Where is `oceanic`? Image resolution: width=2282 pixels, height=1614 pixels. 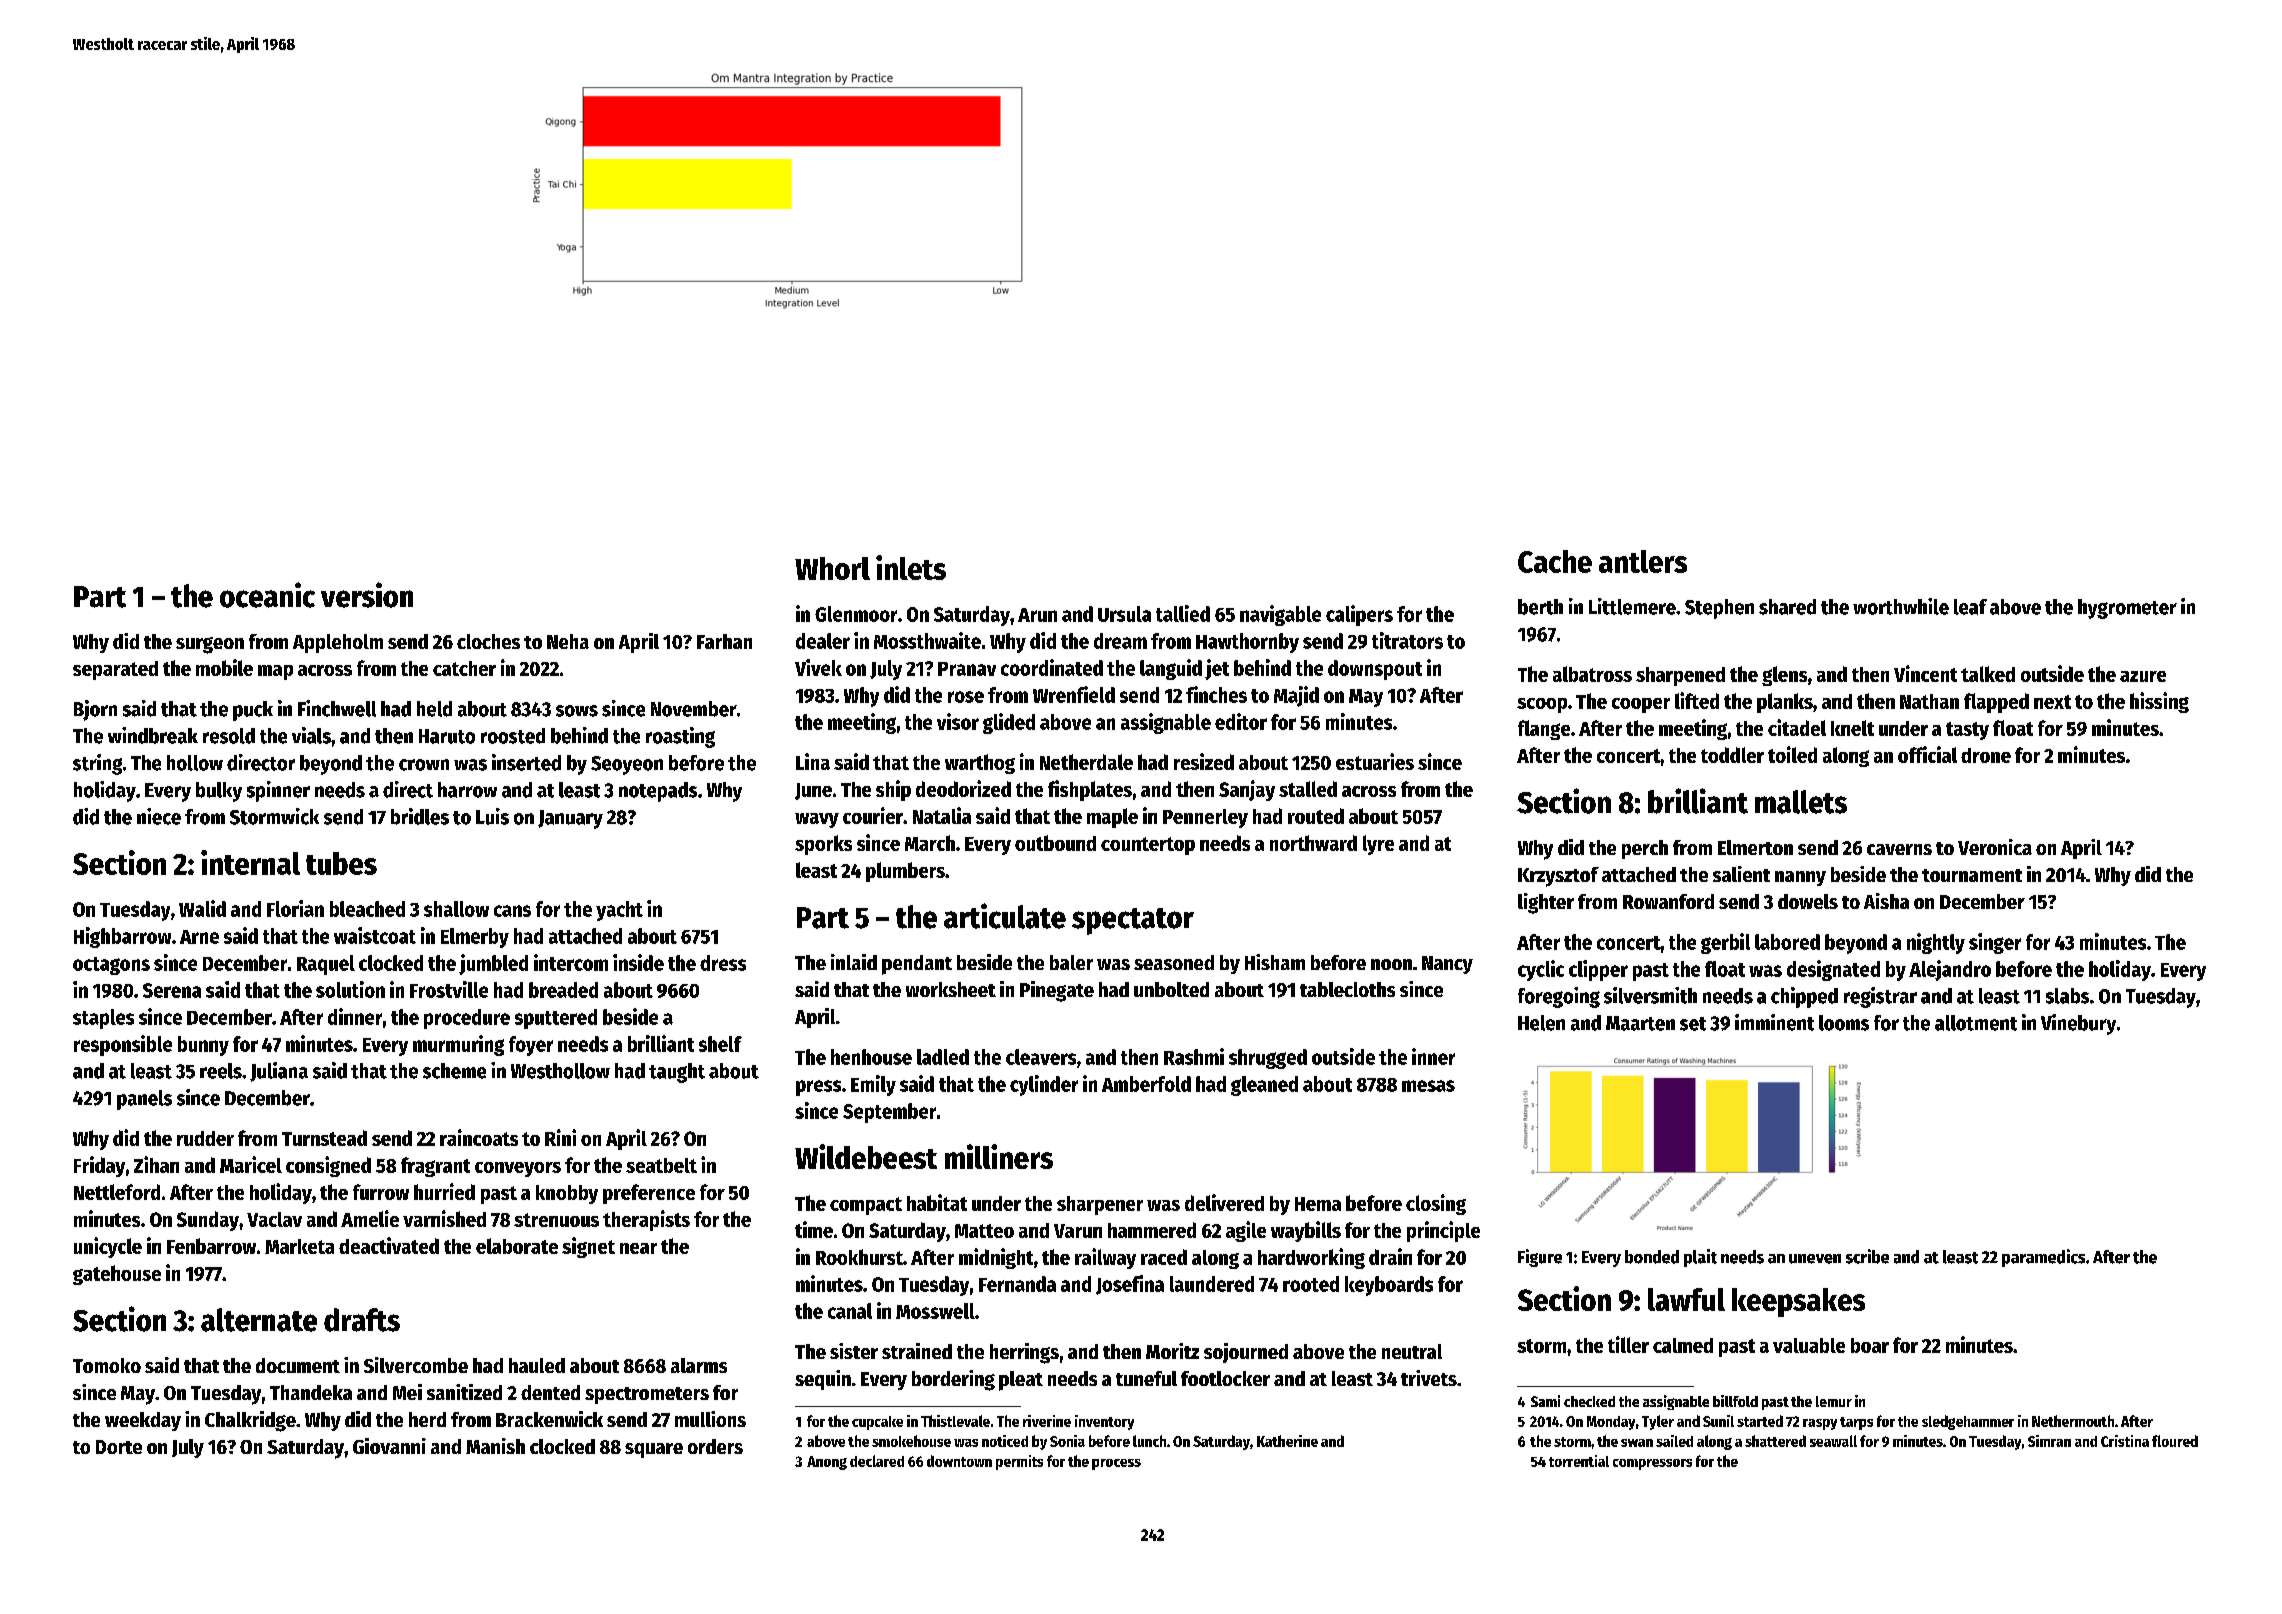 oceanic is located at coordinates (267, 595).
